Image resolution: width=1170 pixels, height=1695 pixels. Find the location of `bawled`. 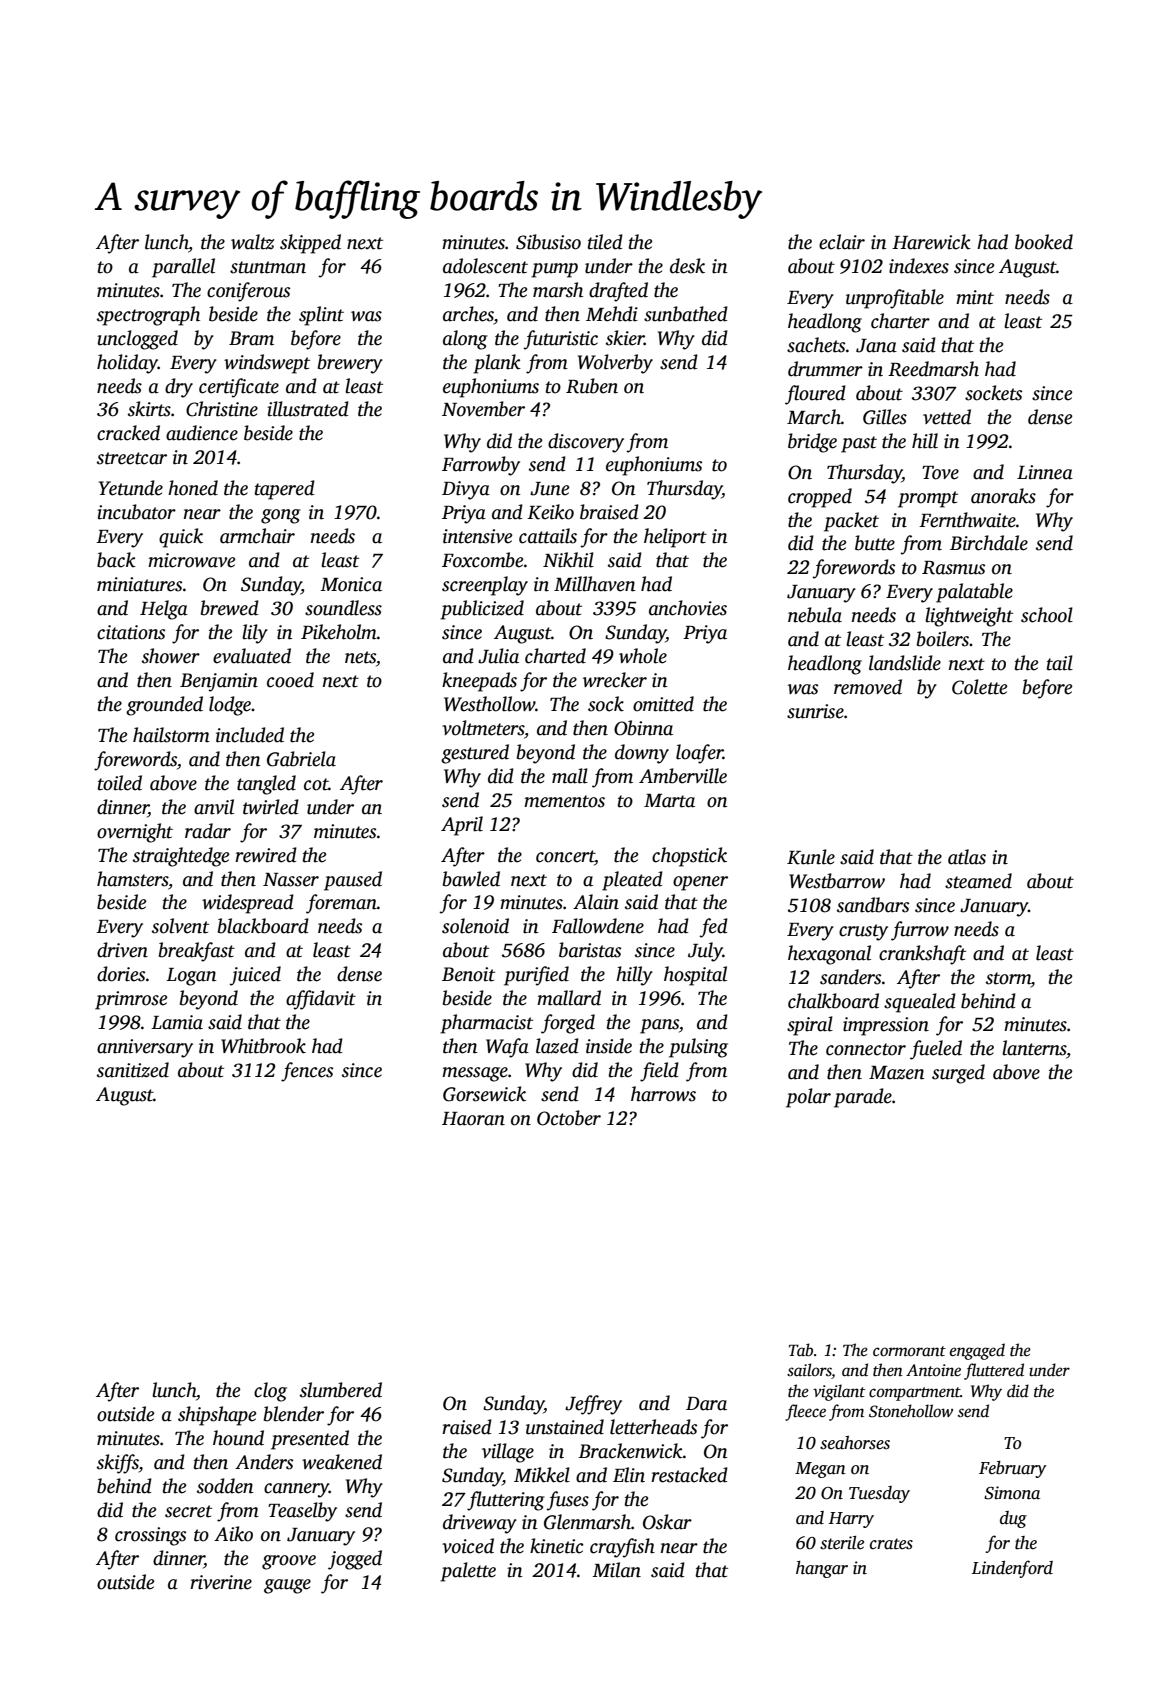

bawled is located at coordinates (471, 879).
